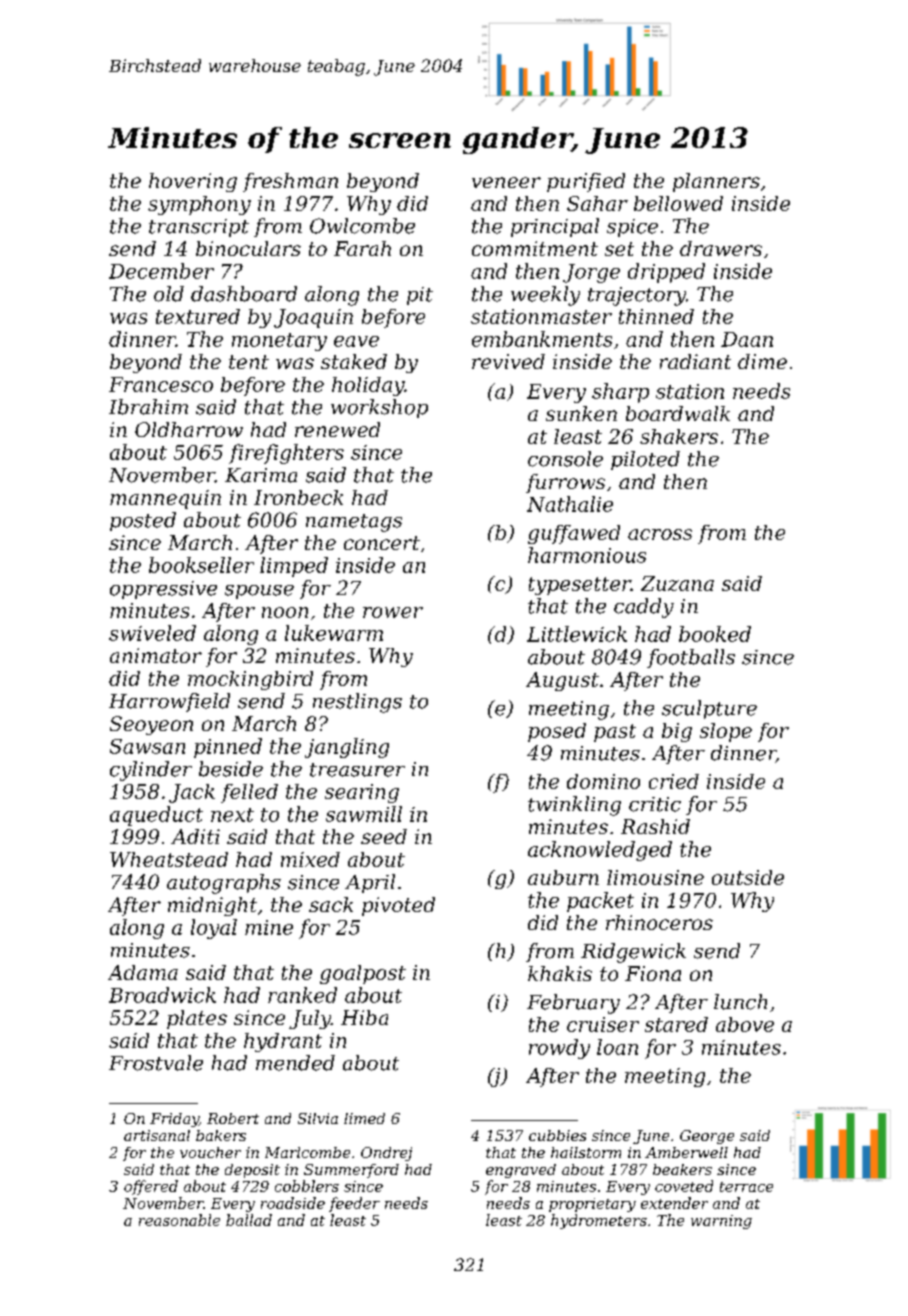 The image size is (908, 1316). Describe the element at coordinates (151, 725) in the screenshot. I see `Seoyeon` at that location.
